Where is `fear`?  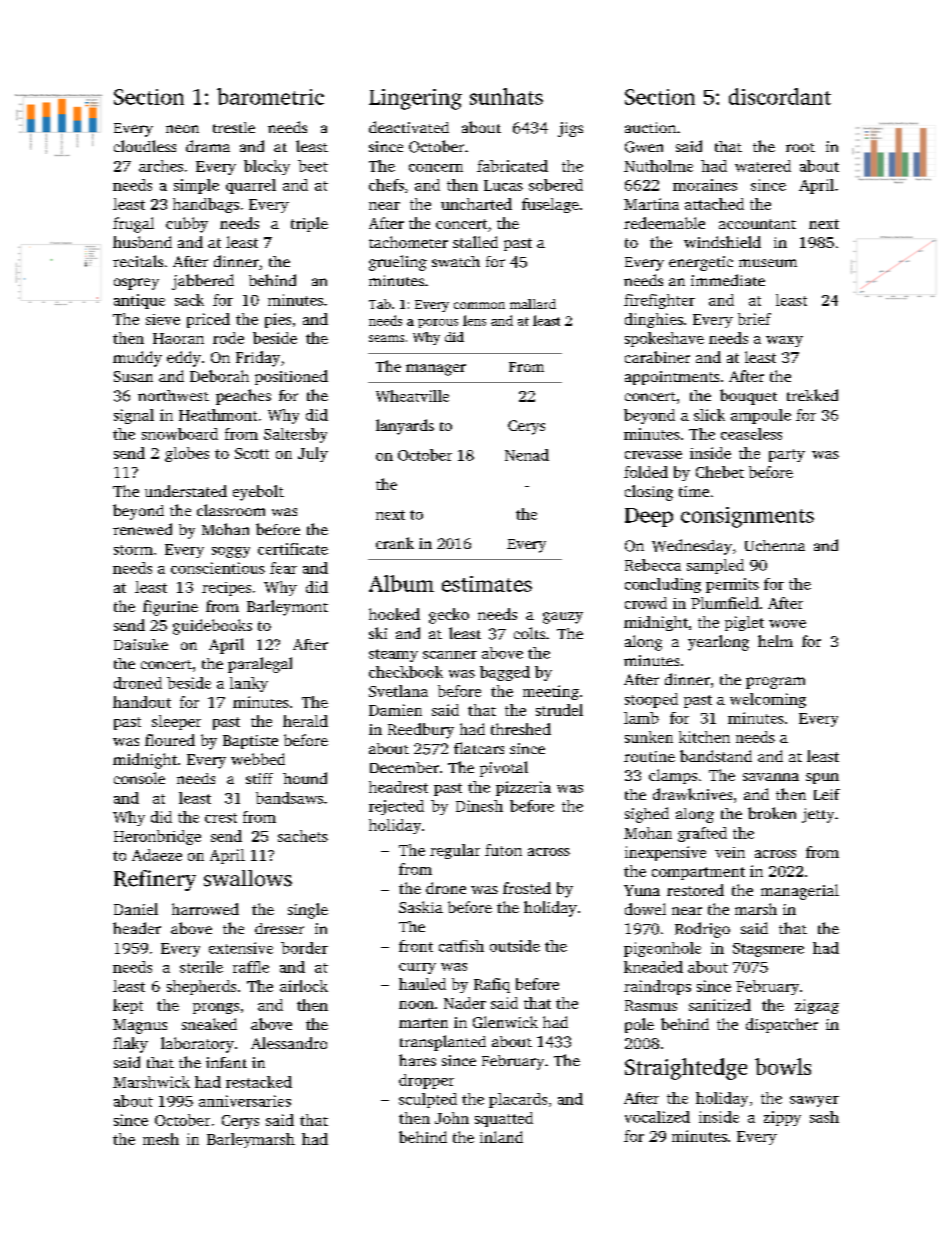 fear is located at coordinates (283, 568).
